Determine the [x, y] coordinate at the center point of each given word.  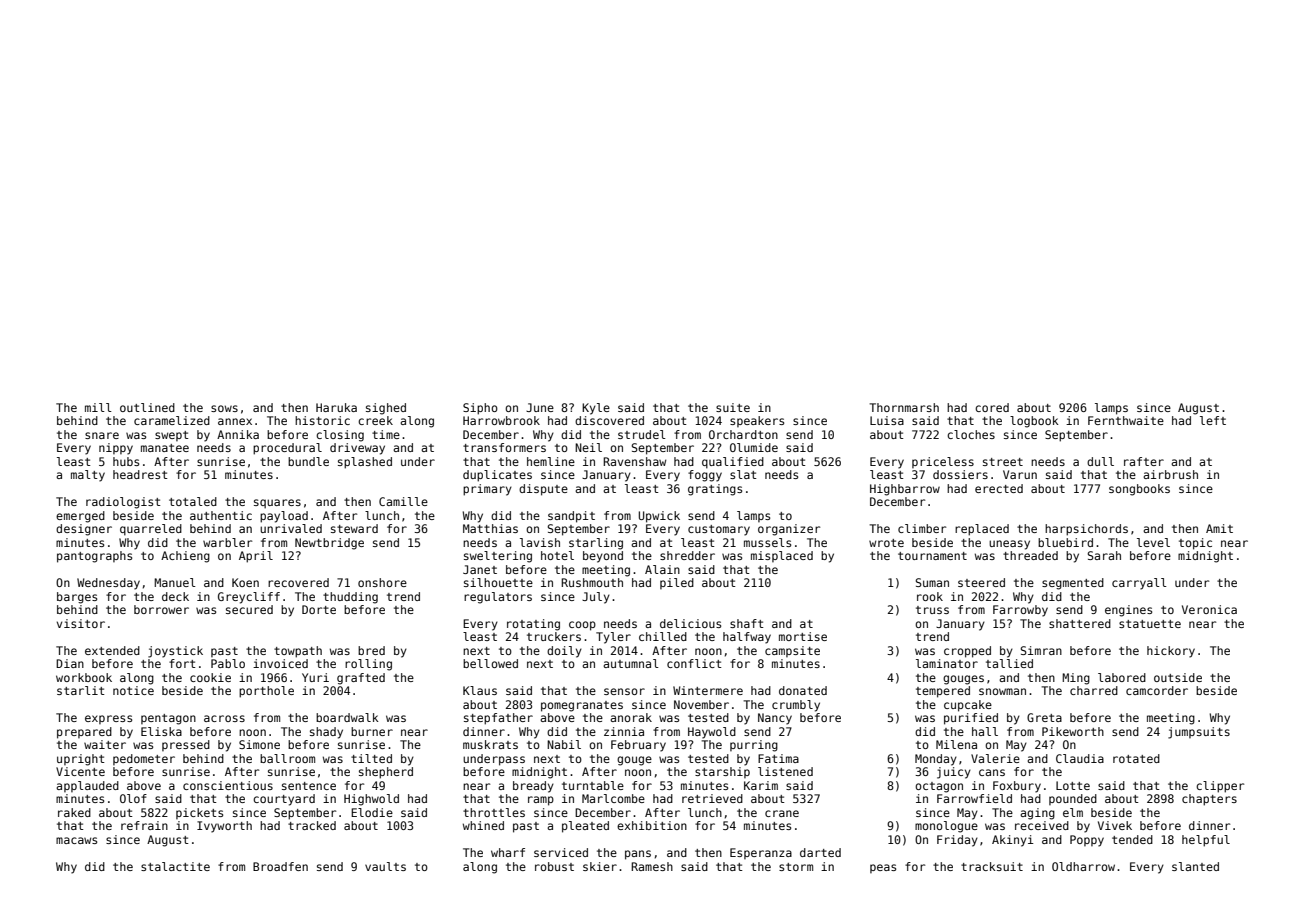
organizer [789, 530]
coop [582, 626]
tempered [943, 692]
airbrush [1170, 474]
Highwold [371, 800]
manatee [165, 448]
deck [175, 596]
